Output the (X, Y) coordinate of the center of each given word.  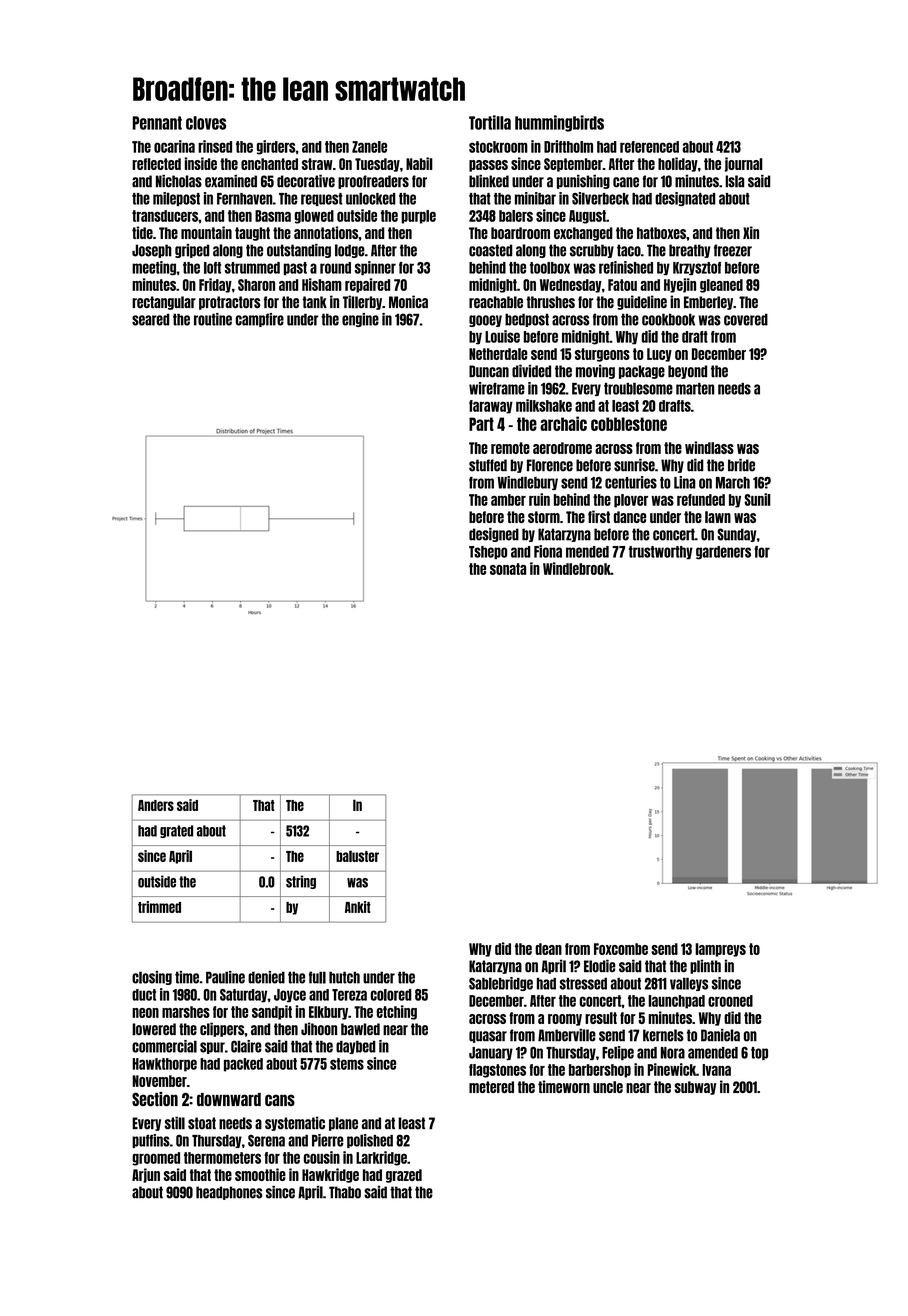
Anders (156, 805)
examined (231, 181)
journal (744, 164)
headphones (229, 1193)
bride (741, 465)
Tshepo (488, 552)
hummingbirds (559, 123)
